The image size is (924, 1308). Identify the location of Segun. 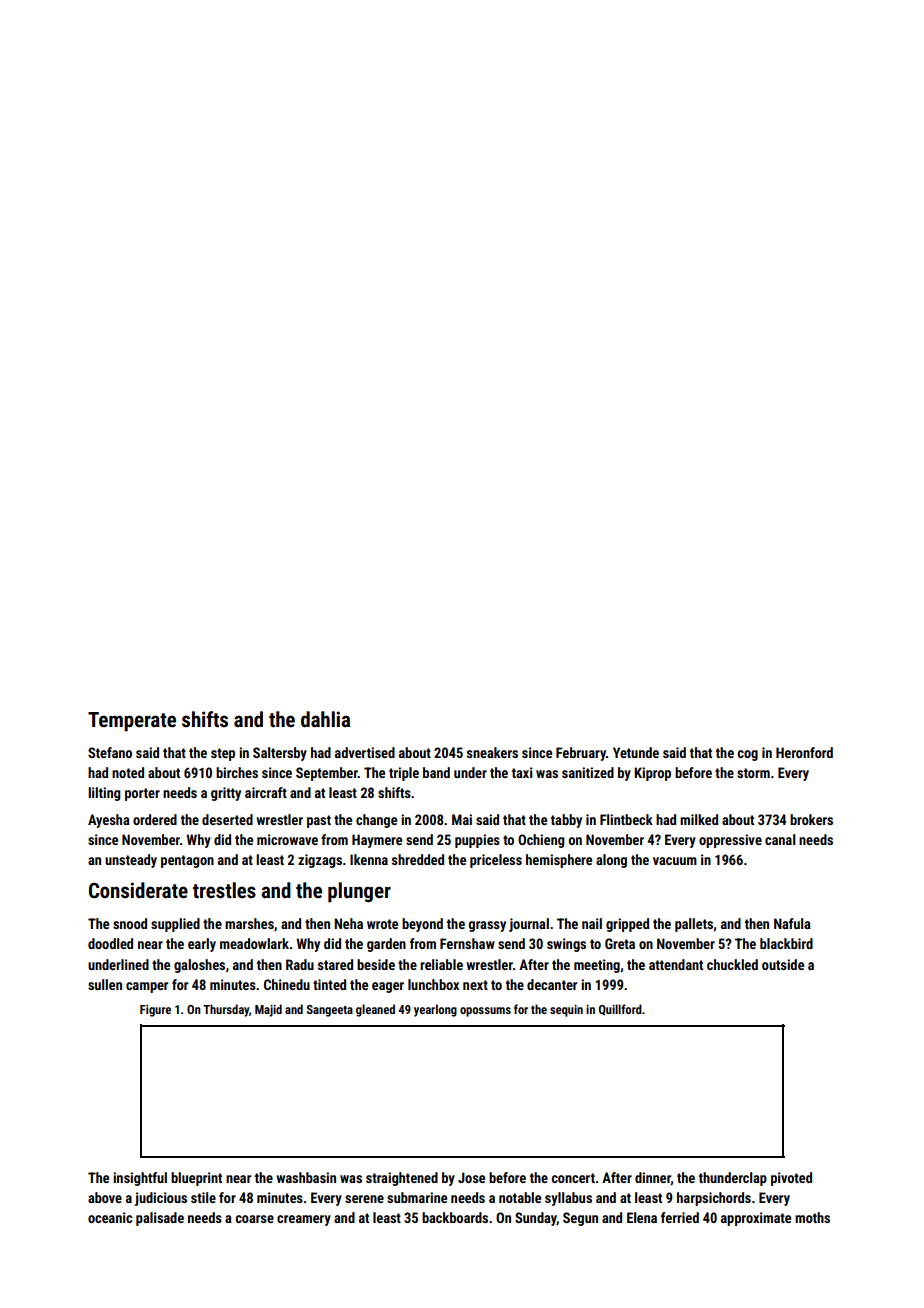
(580, 1219).
